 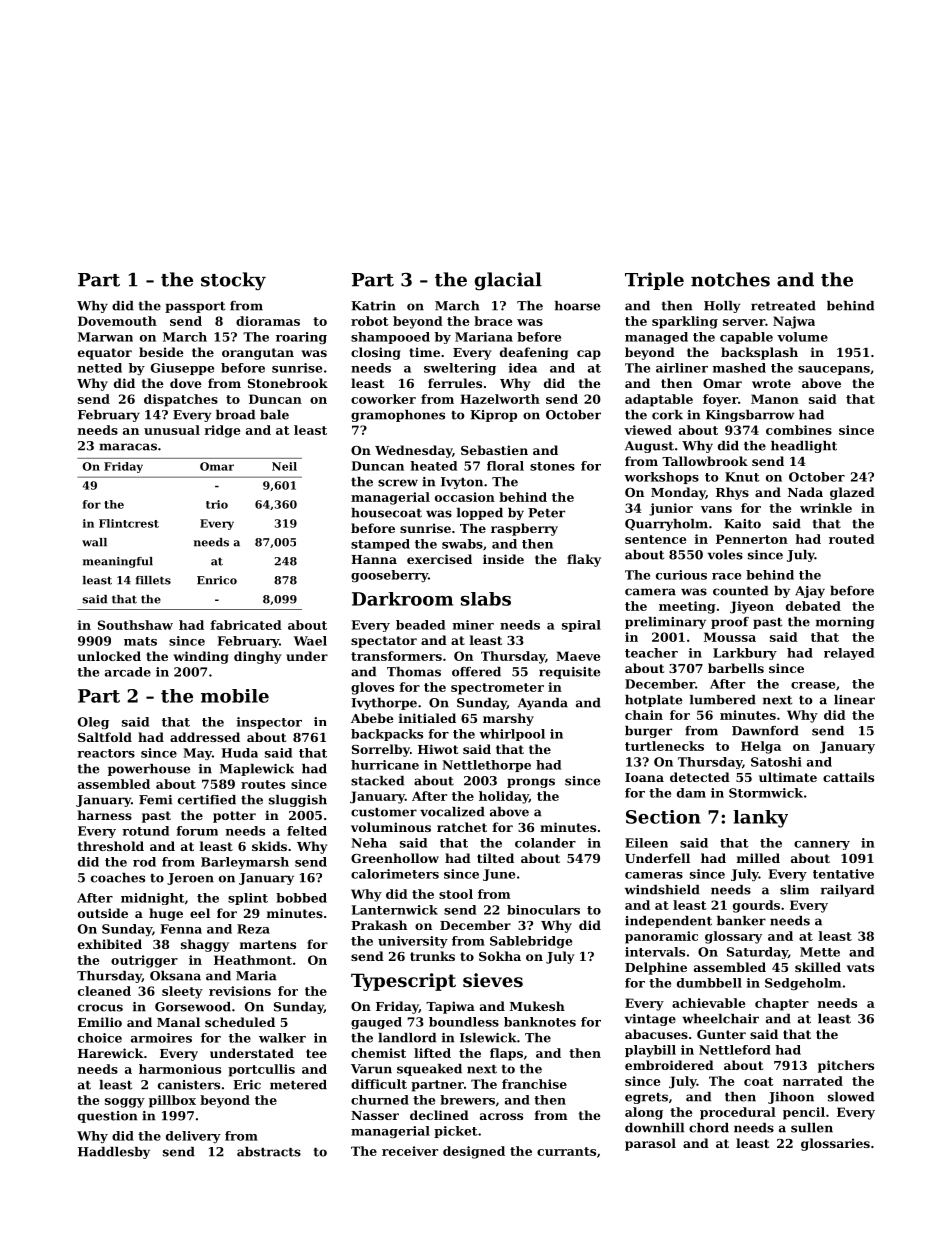 What do you see at coordinates (654, 281) in the screenshot?
I see `Triple` at bounding box center [654, 281].
